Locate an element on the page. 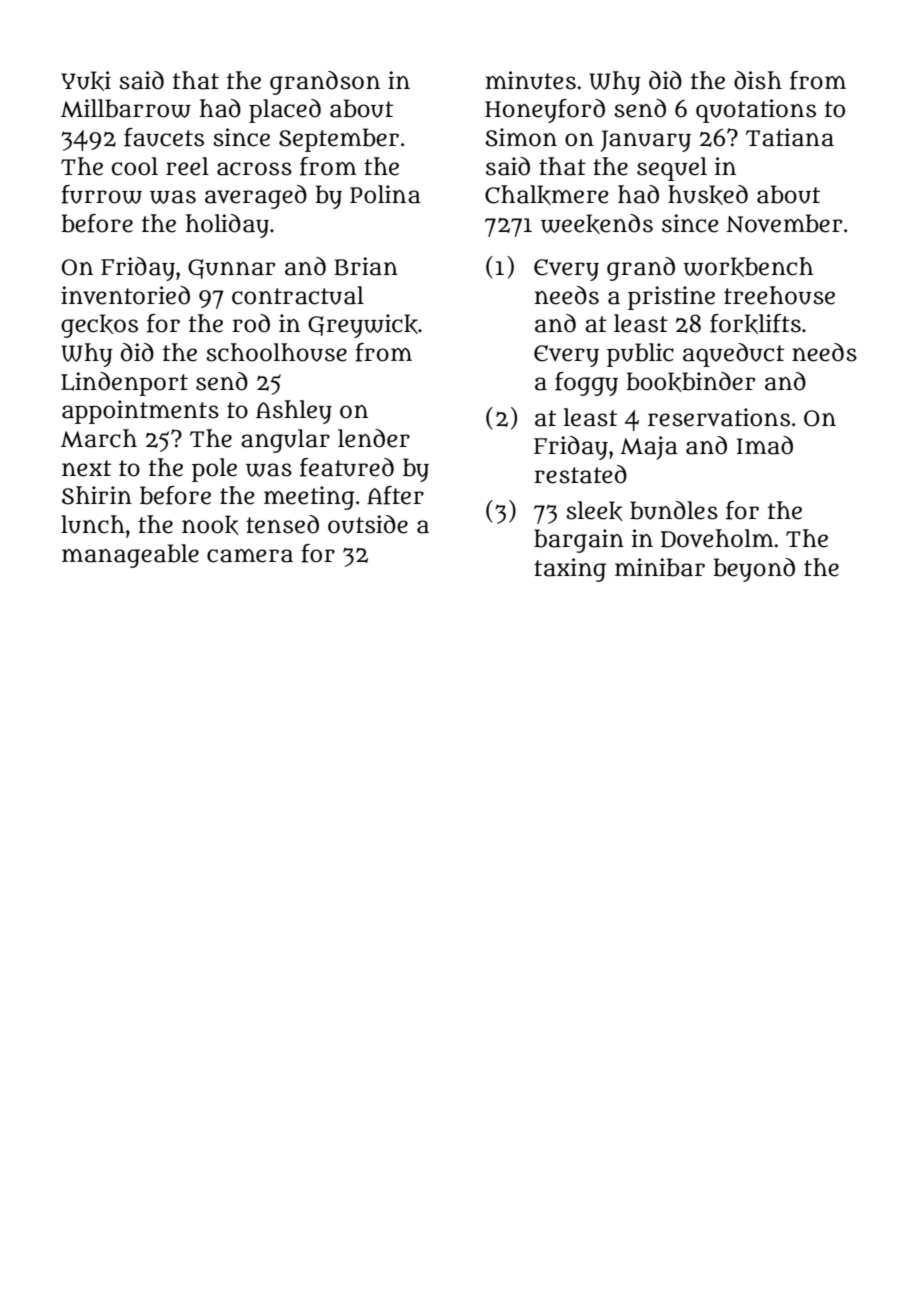 The height and width of the image is (1311, 924). Yuki is located at coordinates (86, 81).
